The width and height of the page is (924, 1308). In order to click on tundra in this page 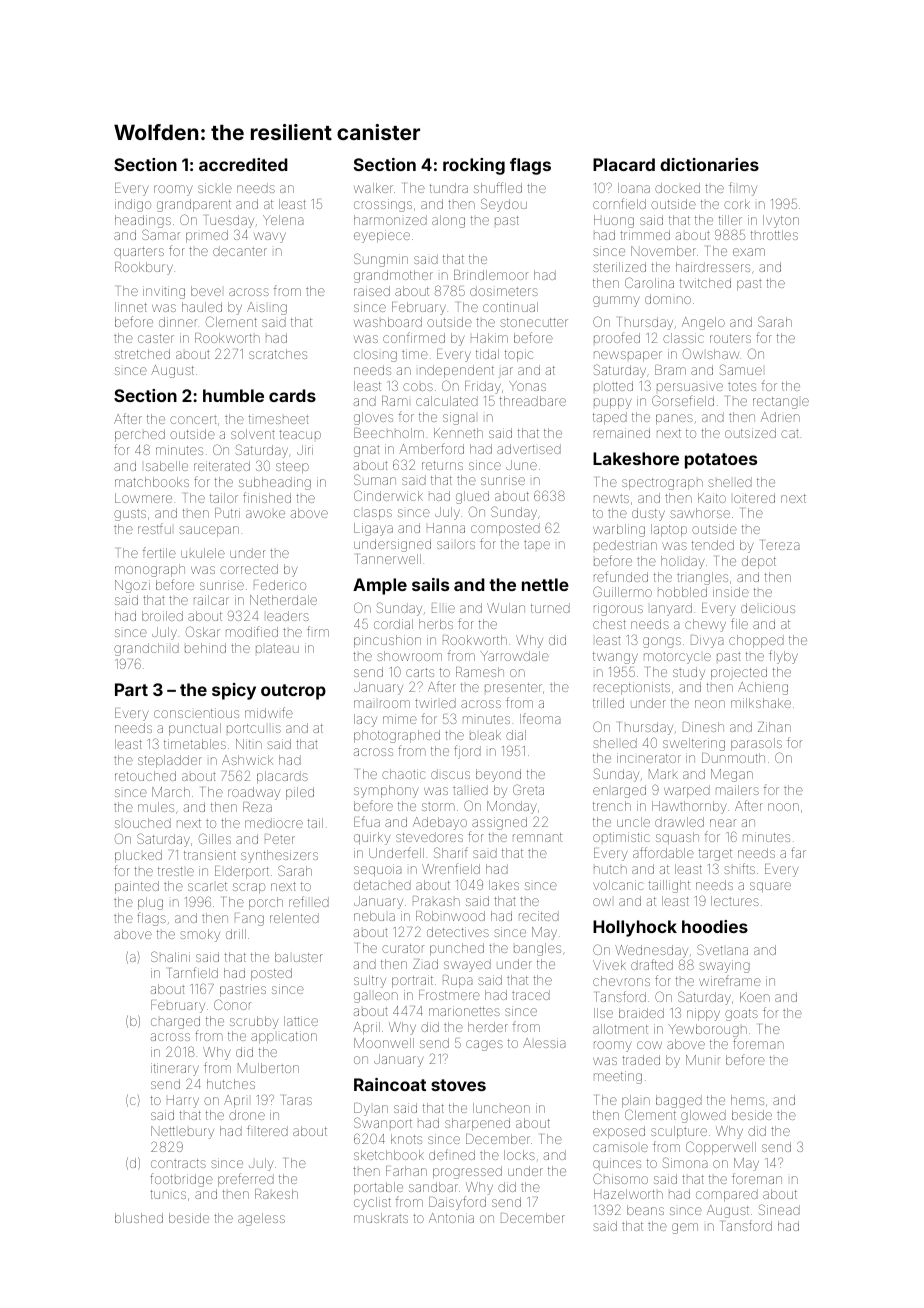, I will do `click(449, 188)`.
